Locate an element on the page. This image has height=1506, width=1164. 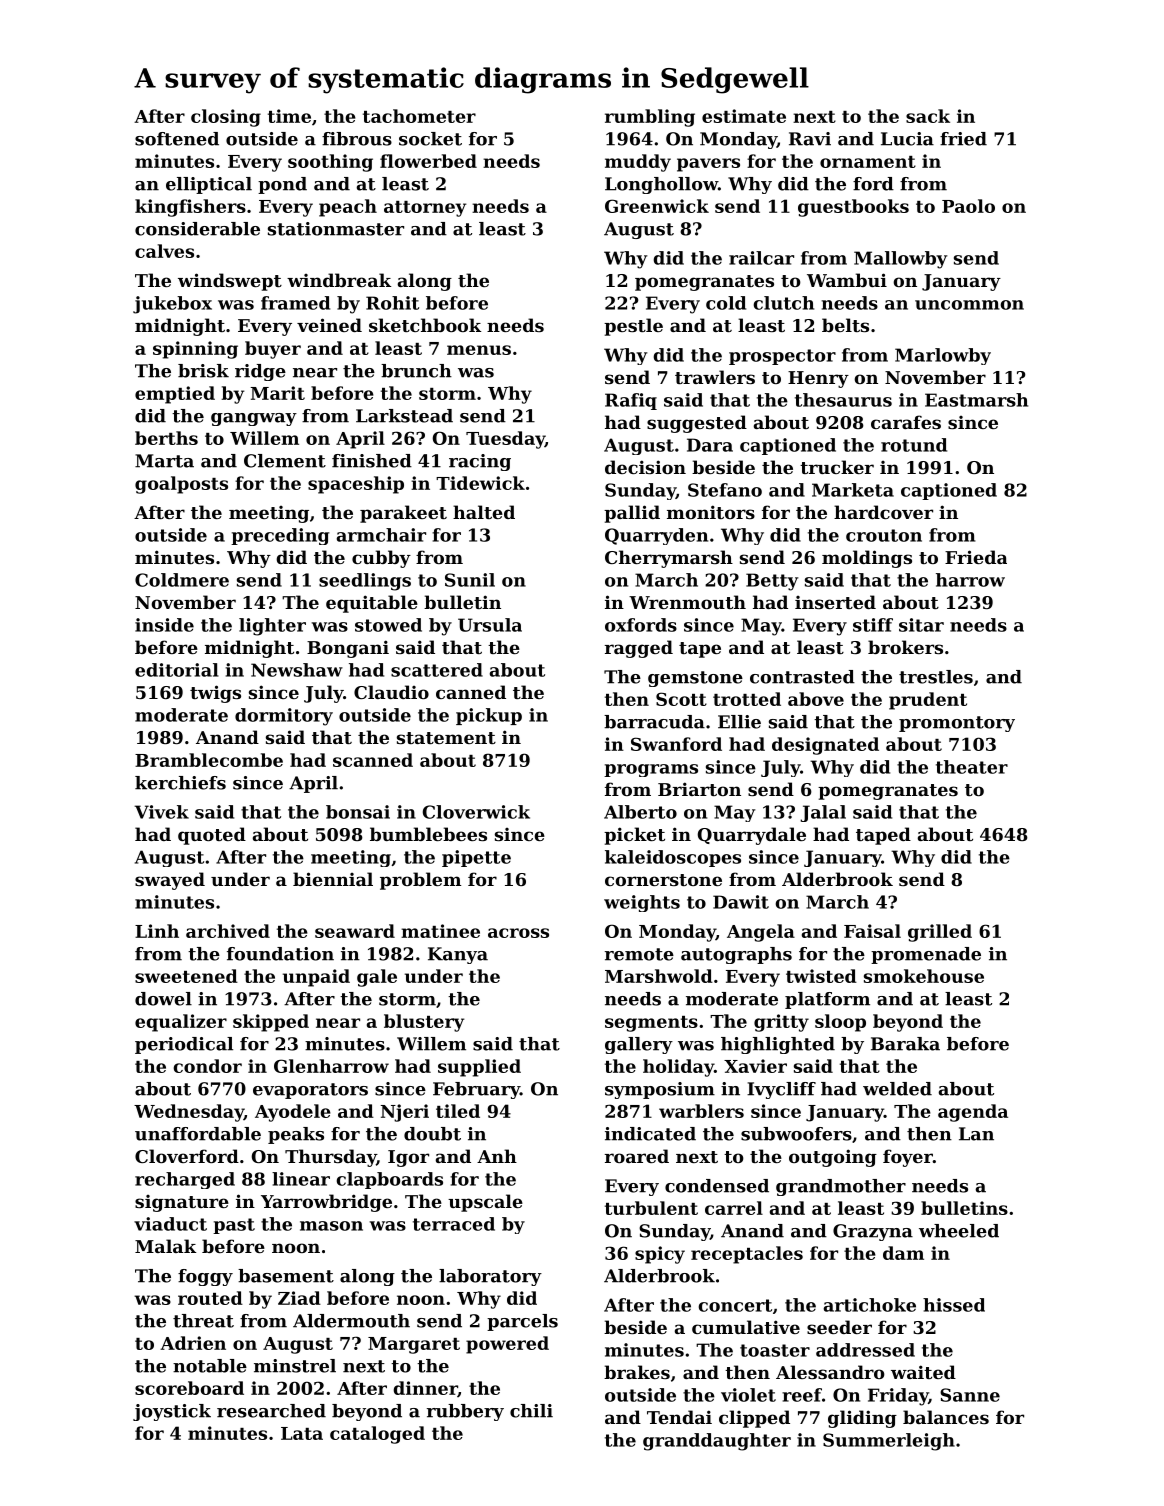
Marit is located at coordinates (277, 393).
